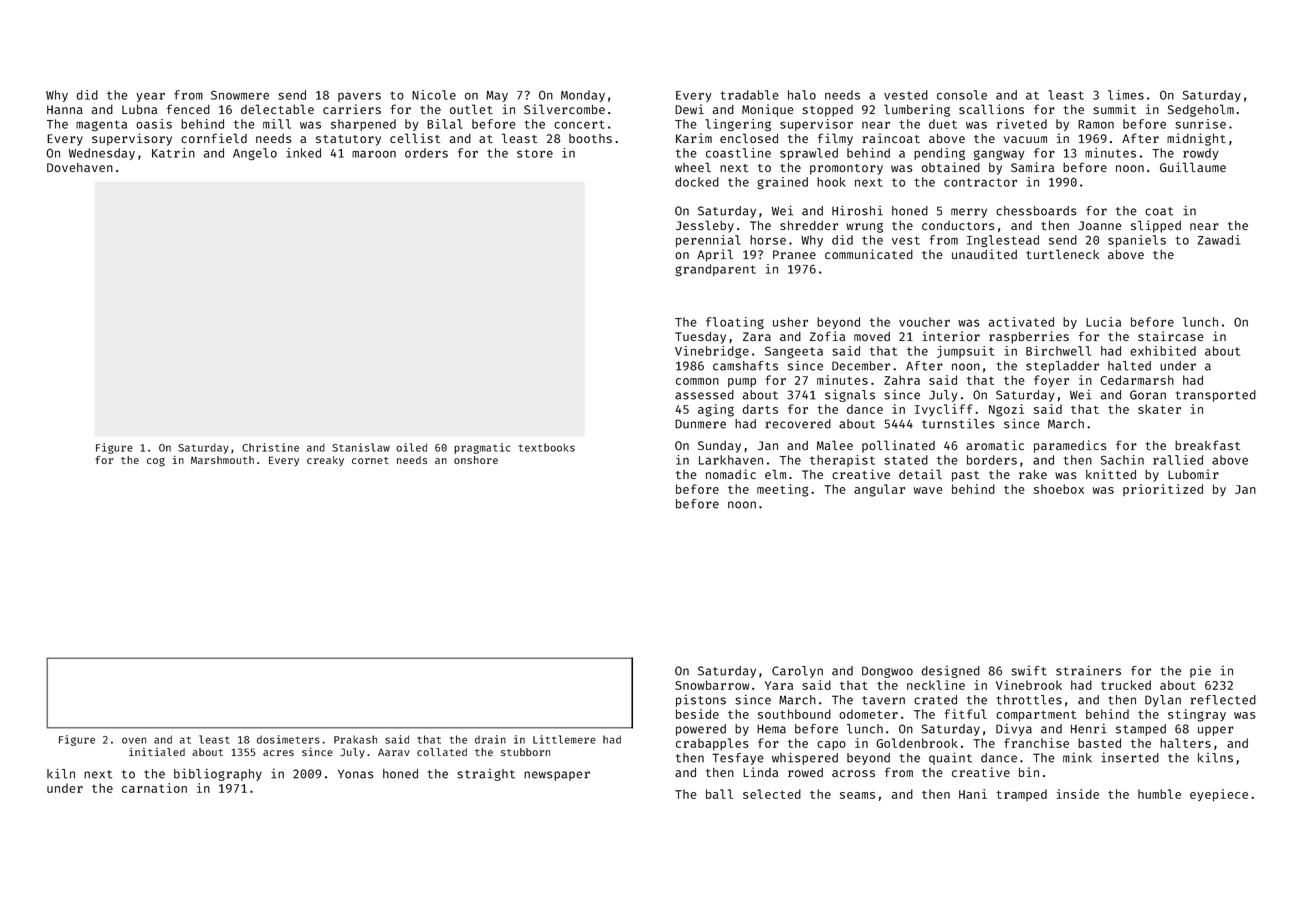 The width and height of the document is (1308, 924). Describe the element at coordinates (1070, 446) in the document. I see `paramedics` at that location.
